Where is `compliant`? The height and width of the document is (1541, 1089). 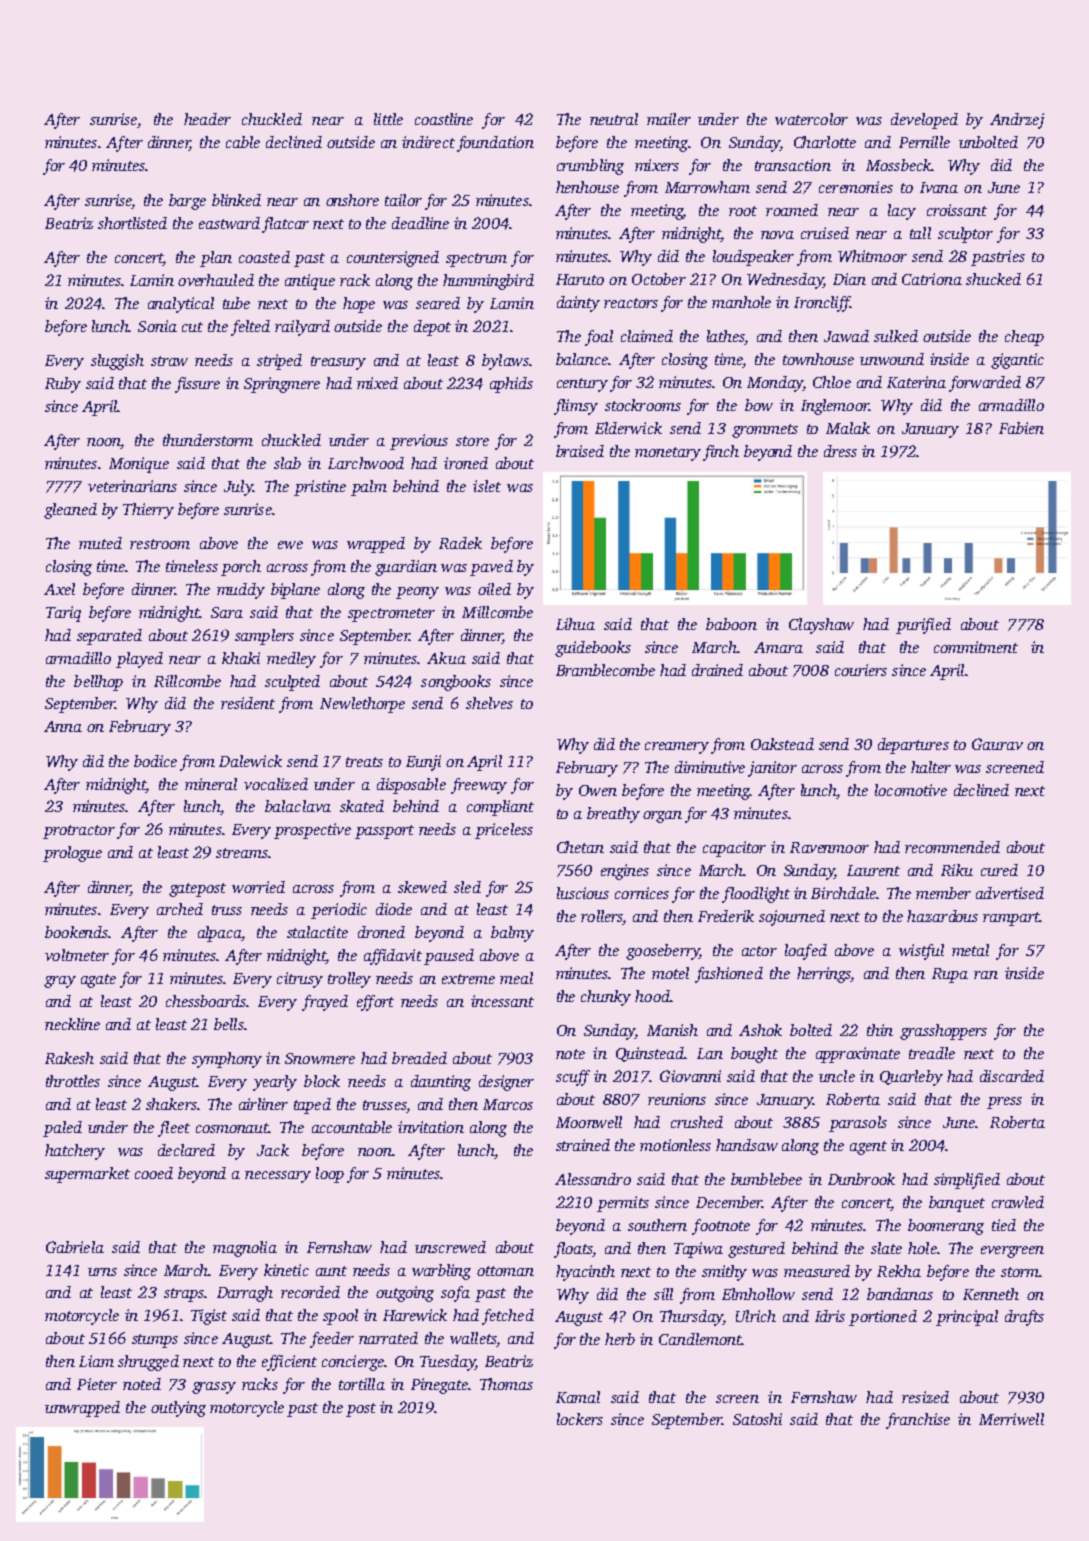 compliant is located at coordinates (500, 808).
